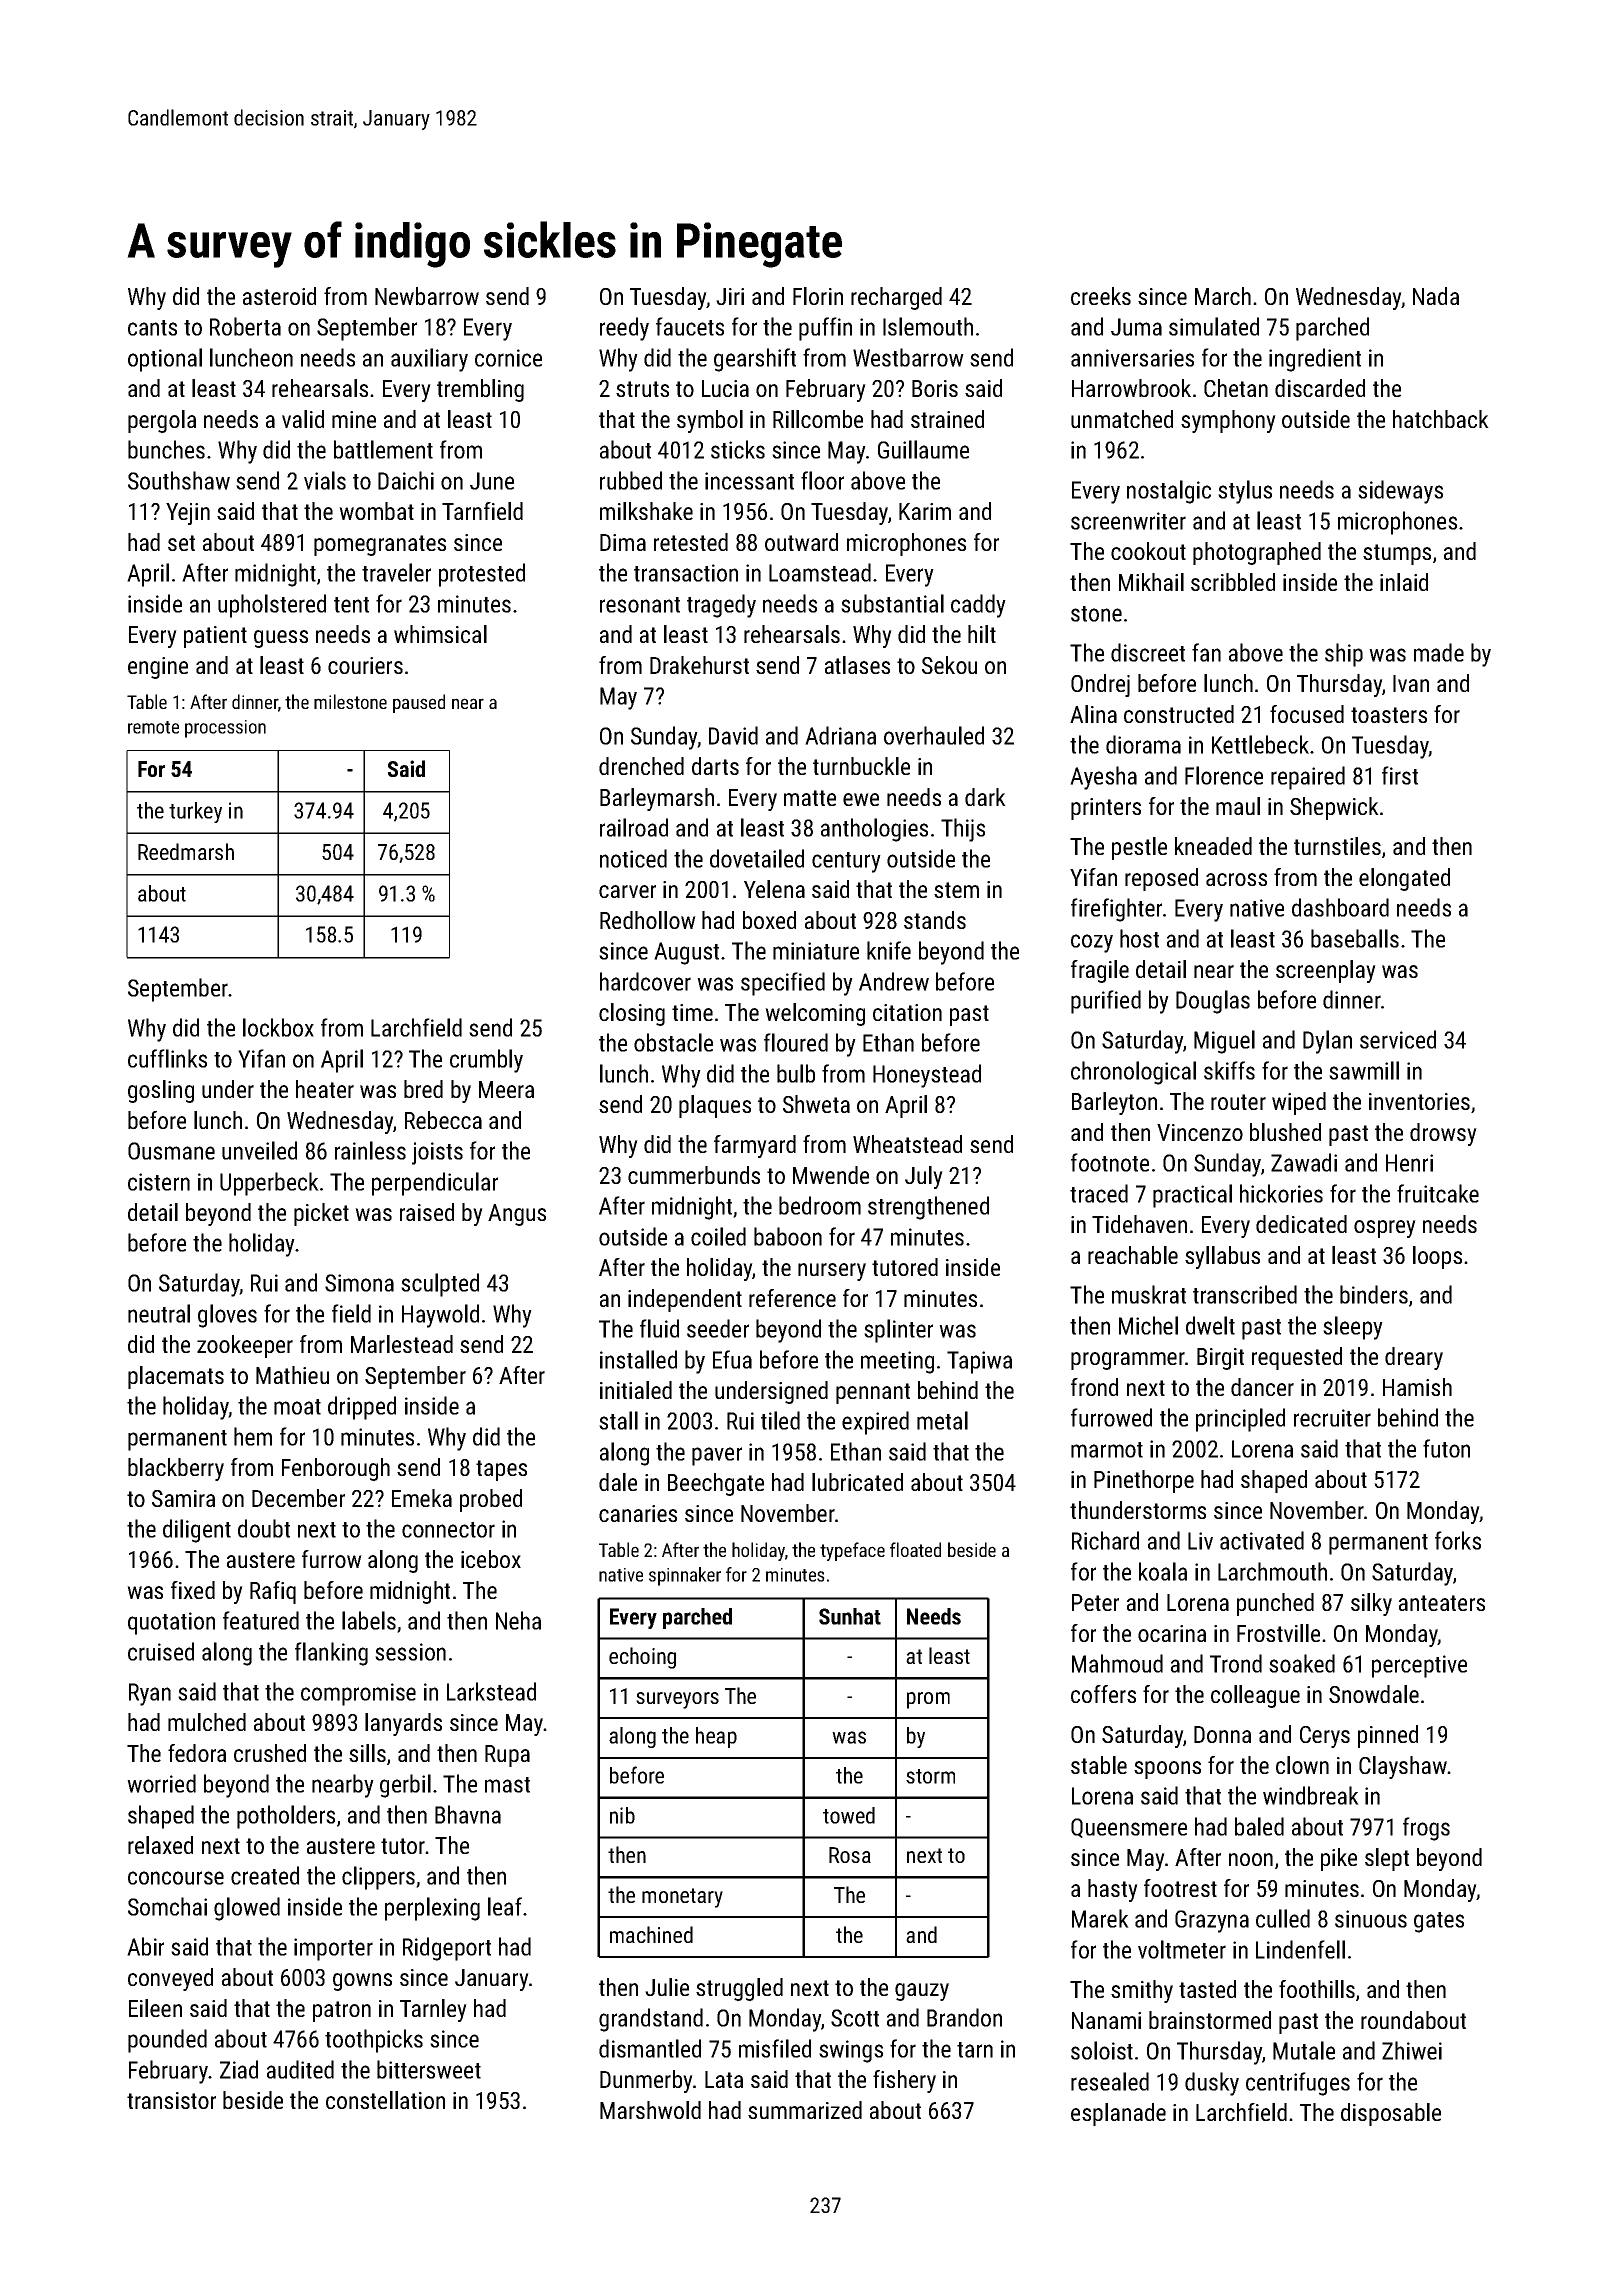 The width and height of the screenshot is (1620, 2292). Describe the element at coordinates (730, 296) in the screenshot. I see `Jiri` at that location.
